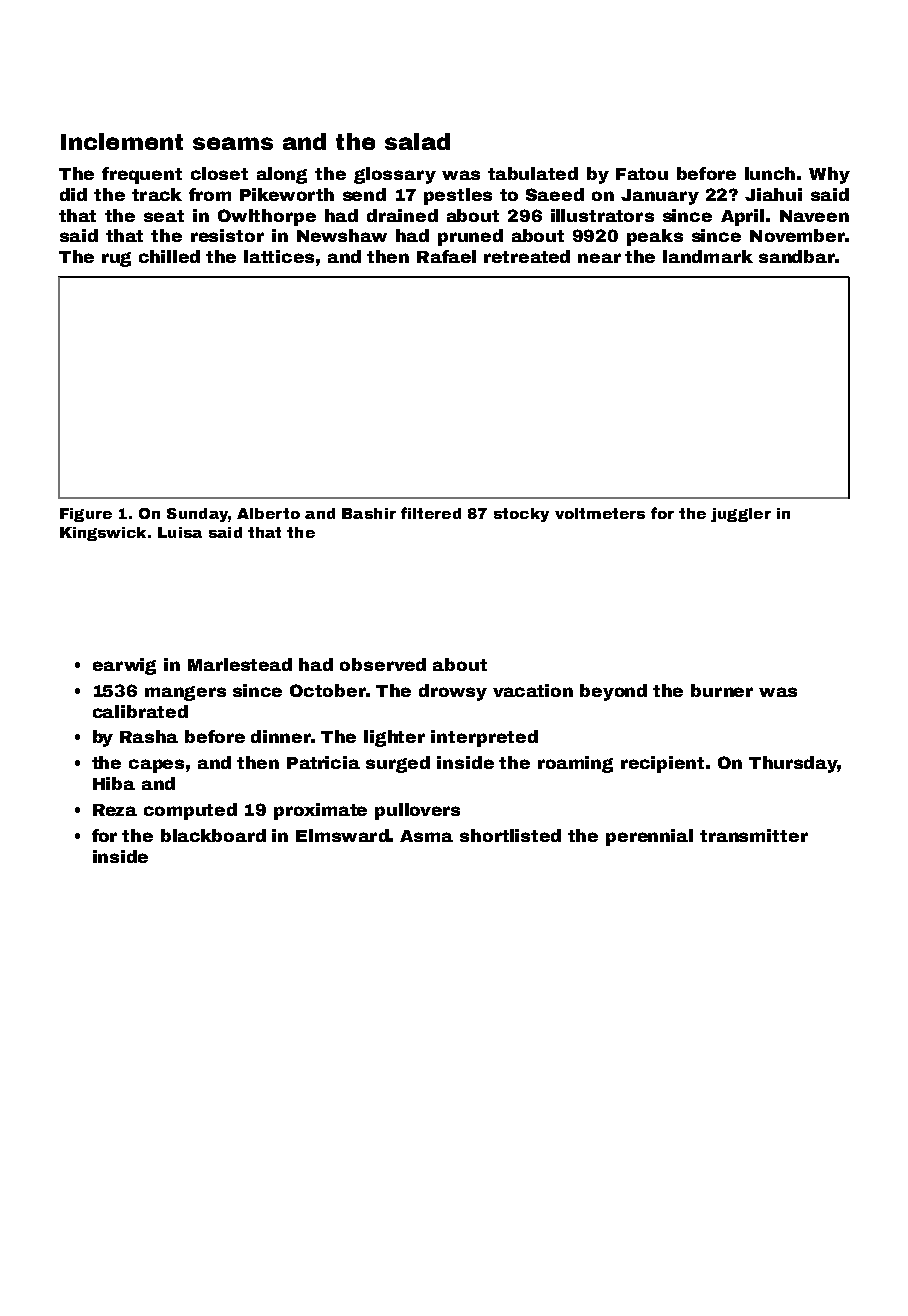  Describe the element at coordinates (122, 141) in the screenshot. I see `Inclement` at that location.
